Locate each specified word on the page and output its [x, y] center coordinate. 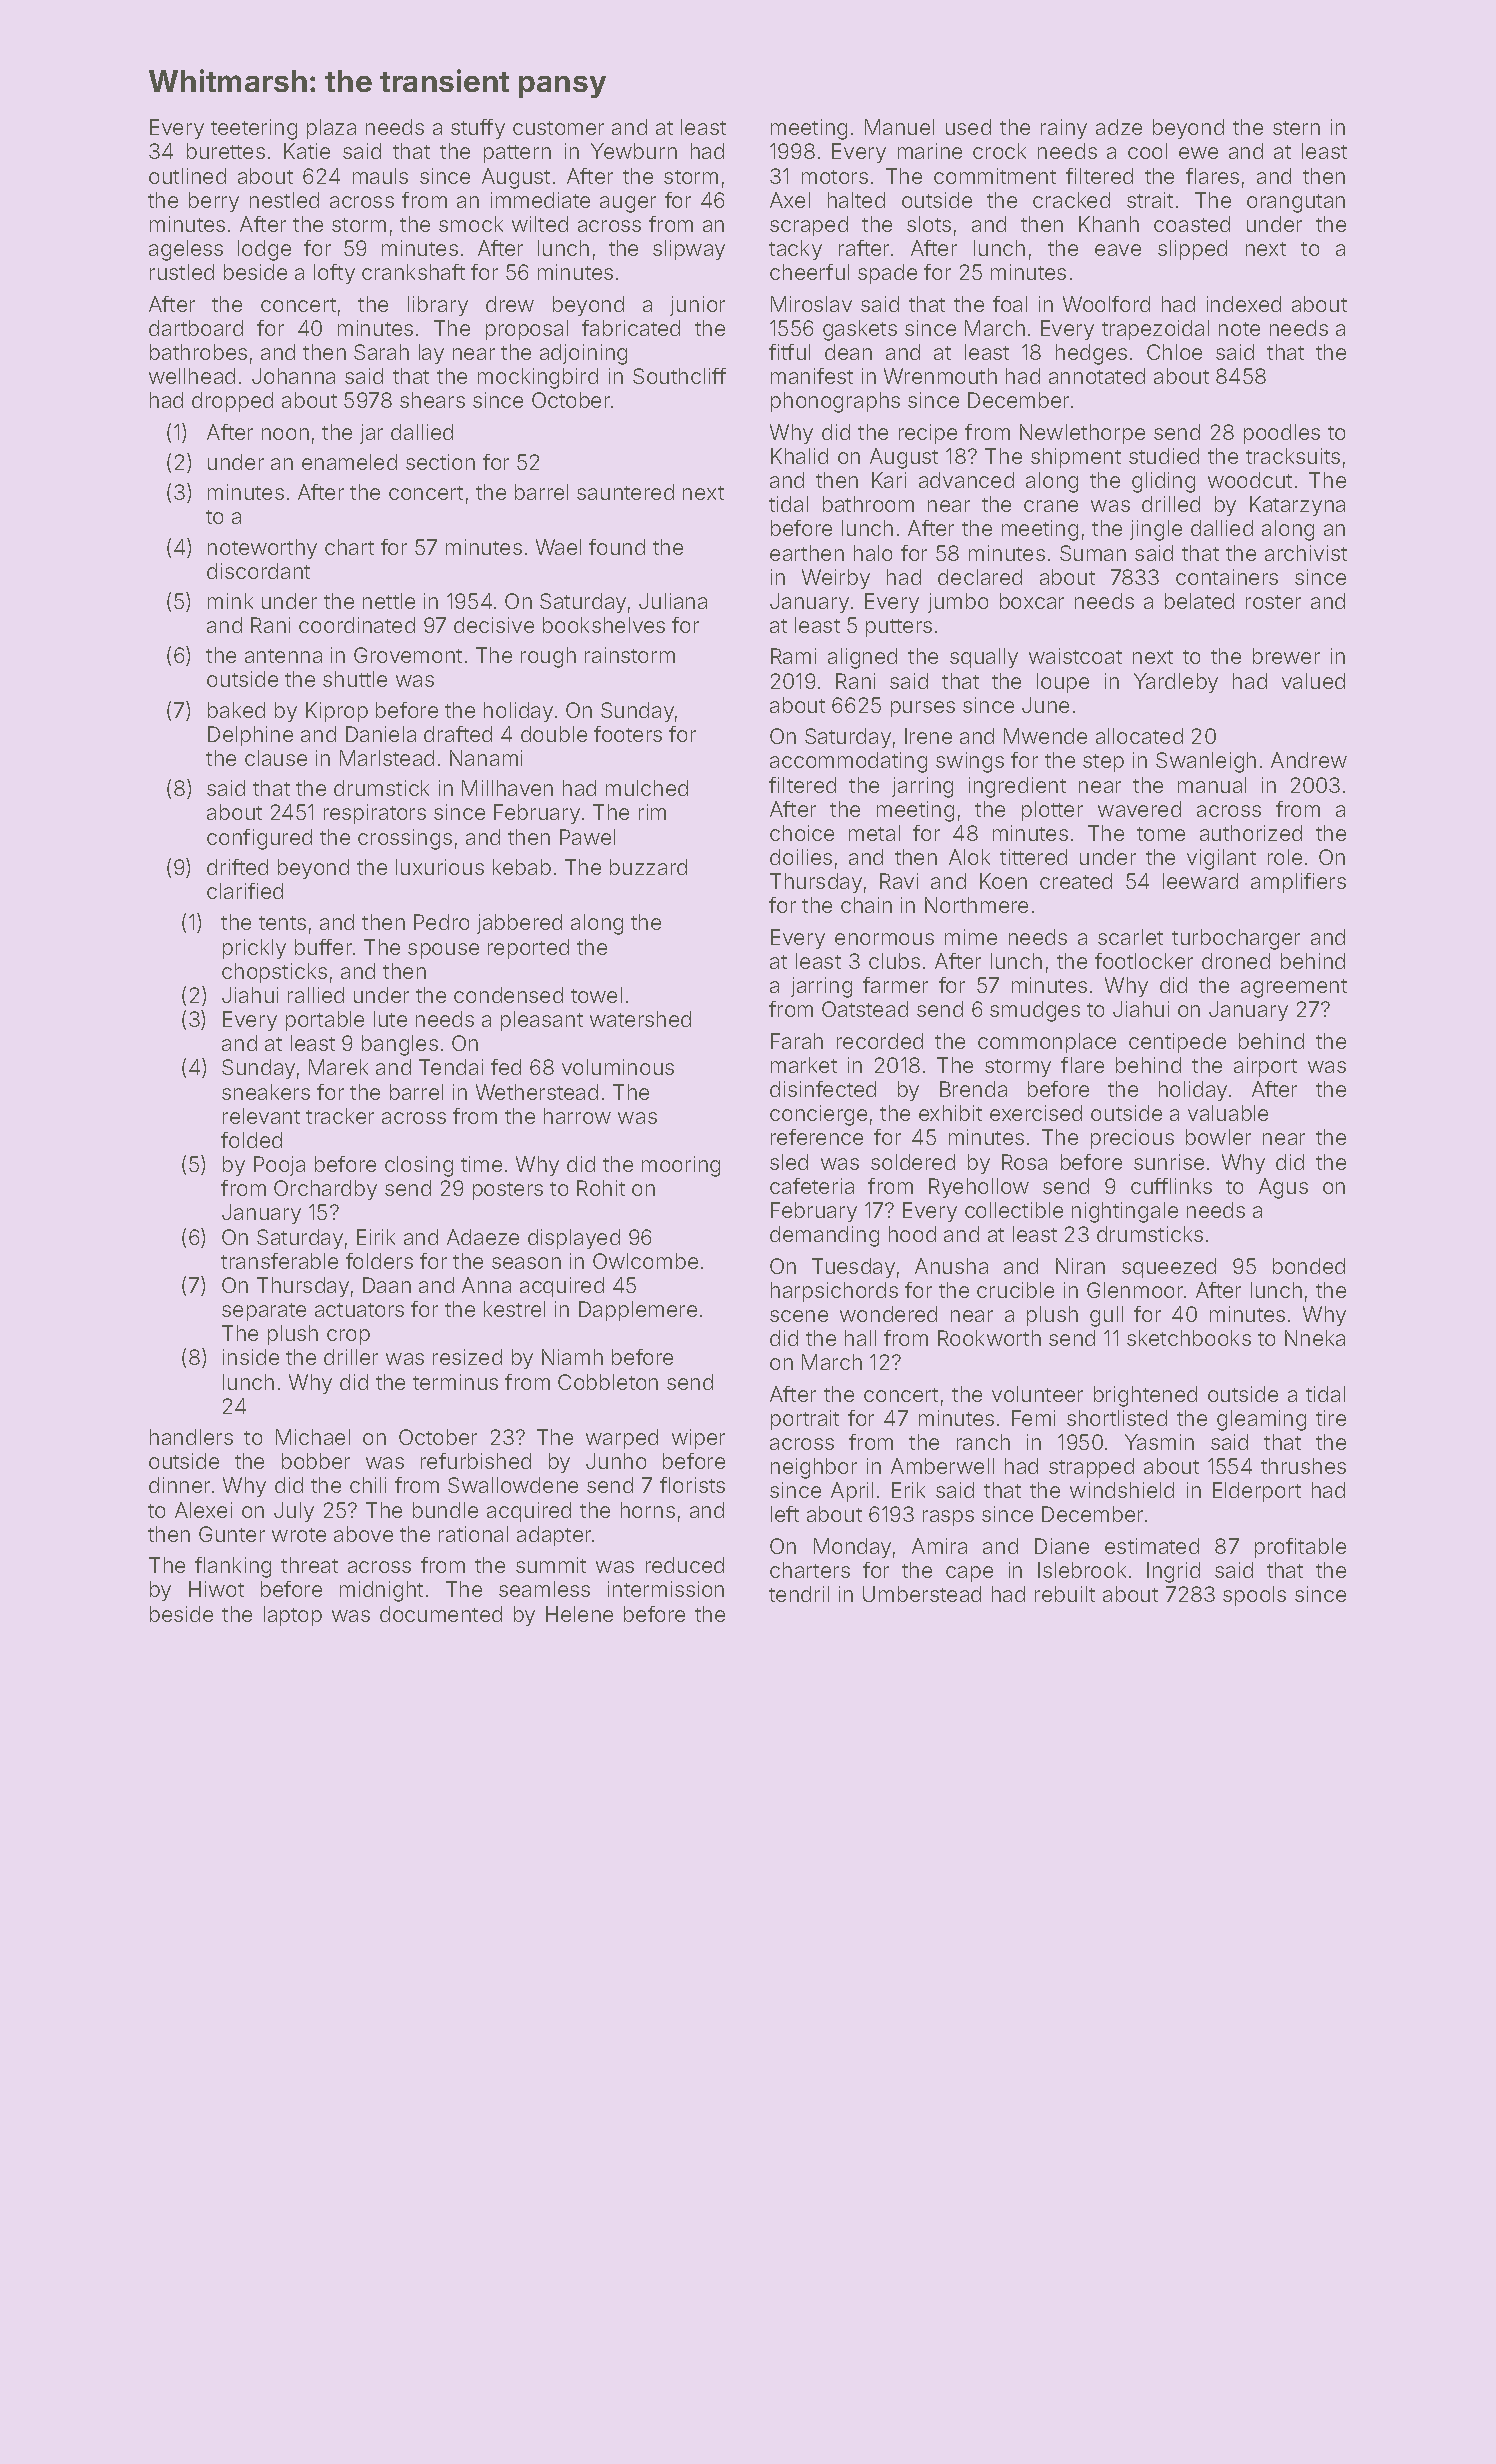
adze [1119, 127]
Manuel [899, 127]
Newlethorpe [1082, 434]
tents [282, 923]
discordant [258, 571]
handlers [191, 1437]
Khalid [799, 456]
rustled [182, 272]
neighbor [814, 1468]
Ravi [899, 881]
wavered [1139, 809]
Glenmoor [1135, 1290]
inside [251, 1357]
